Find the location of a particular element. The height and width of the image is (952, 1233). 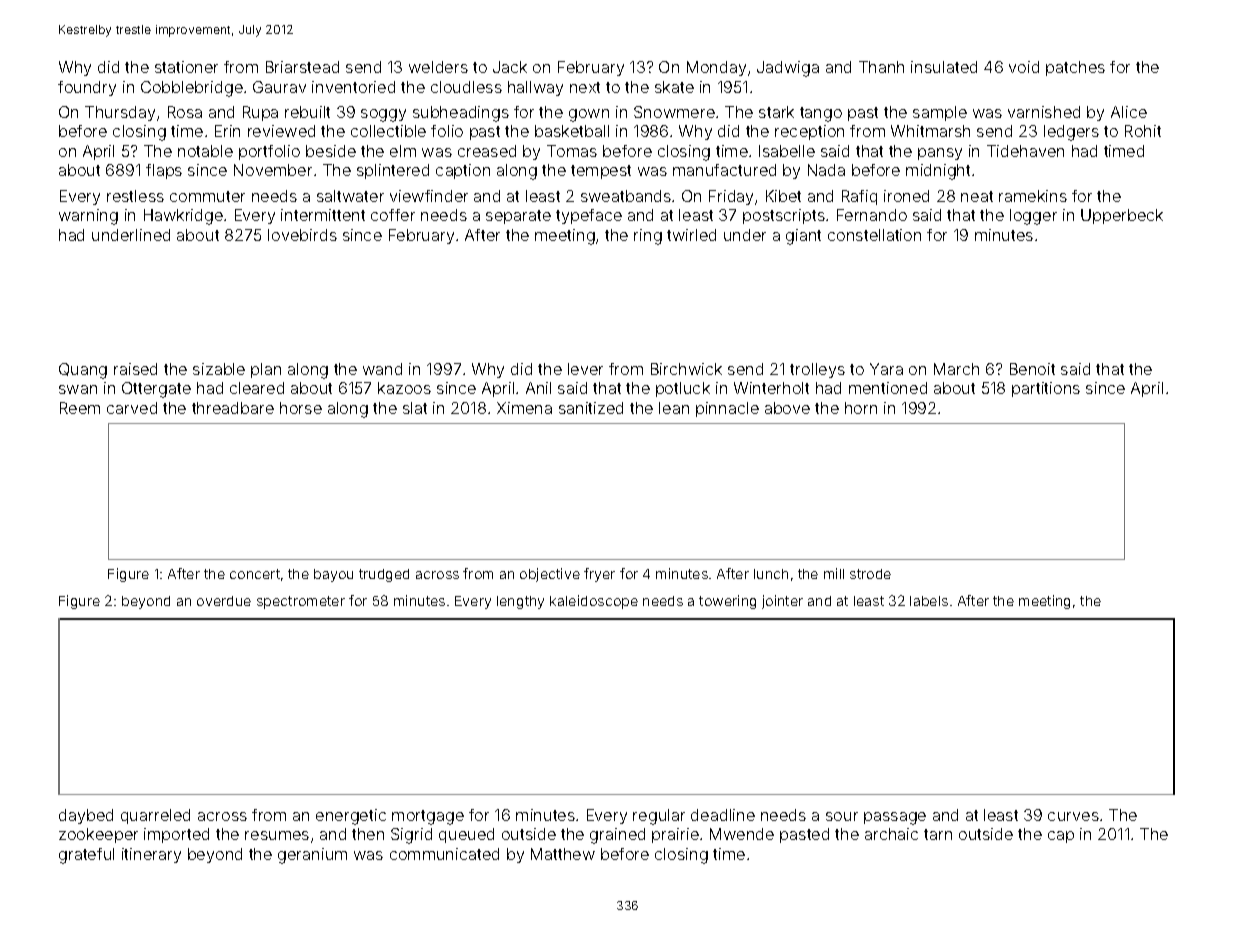

quarreled is located at coordinates (155, 816).
